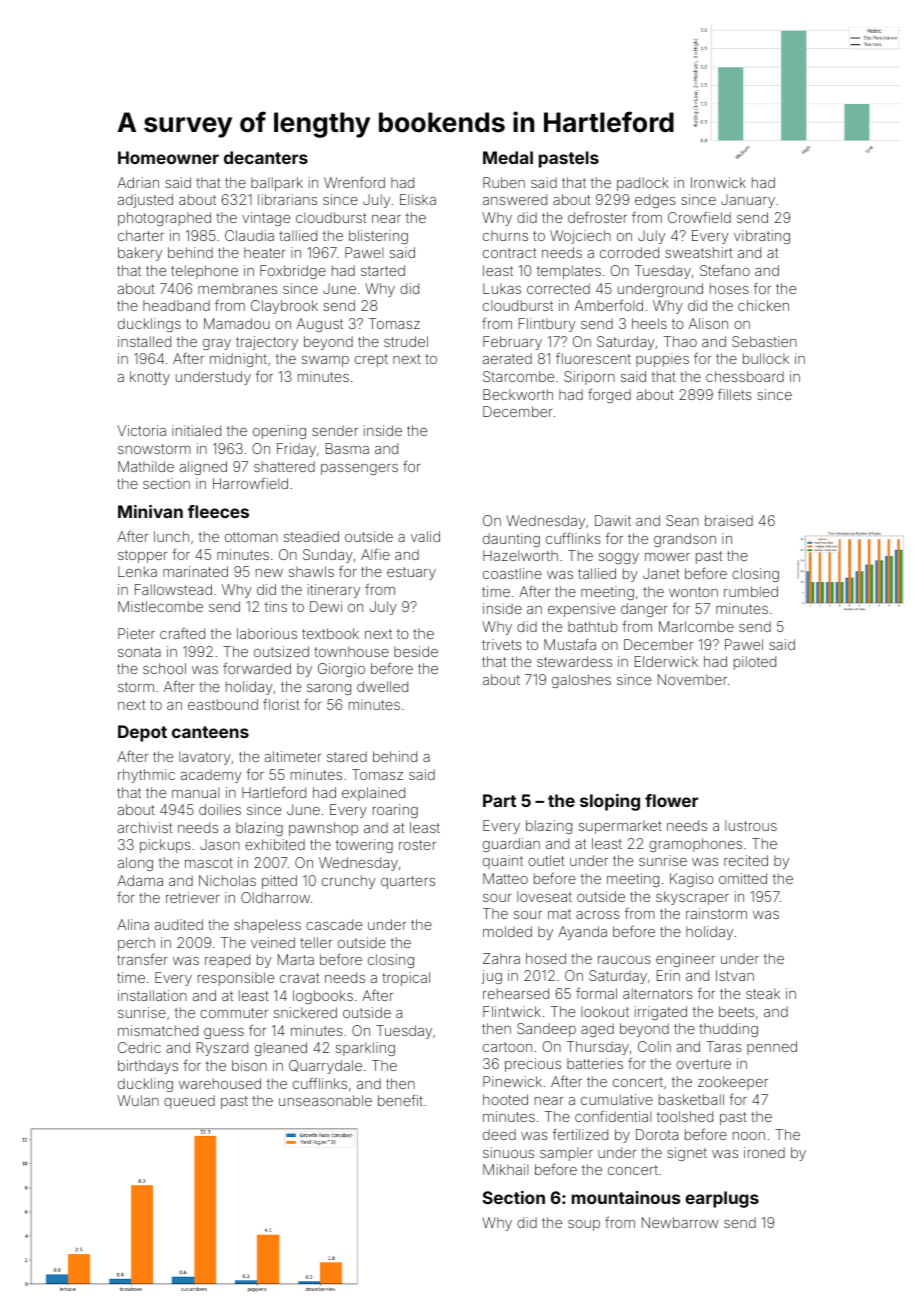 The width and height of the screenshot is (924, 1314). I want to click on piloted, so click(755, 663).
